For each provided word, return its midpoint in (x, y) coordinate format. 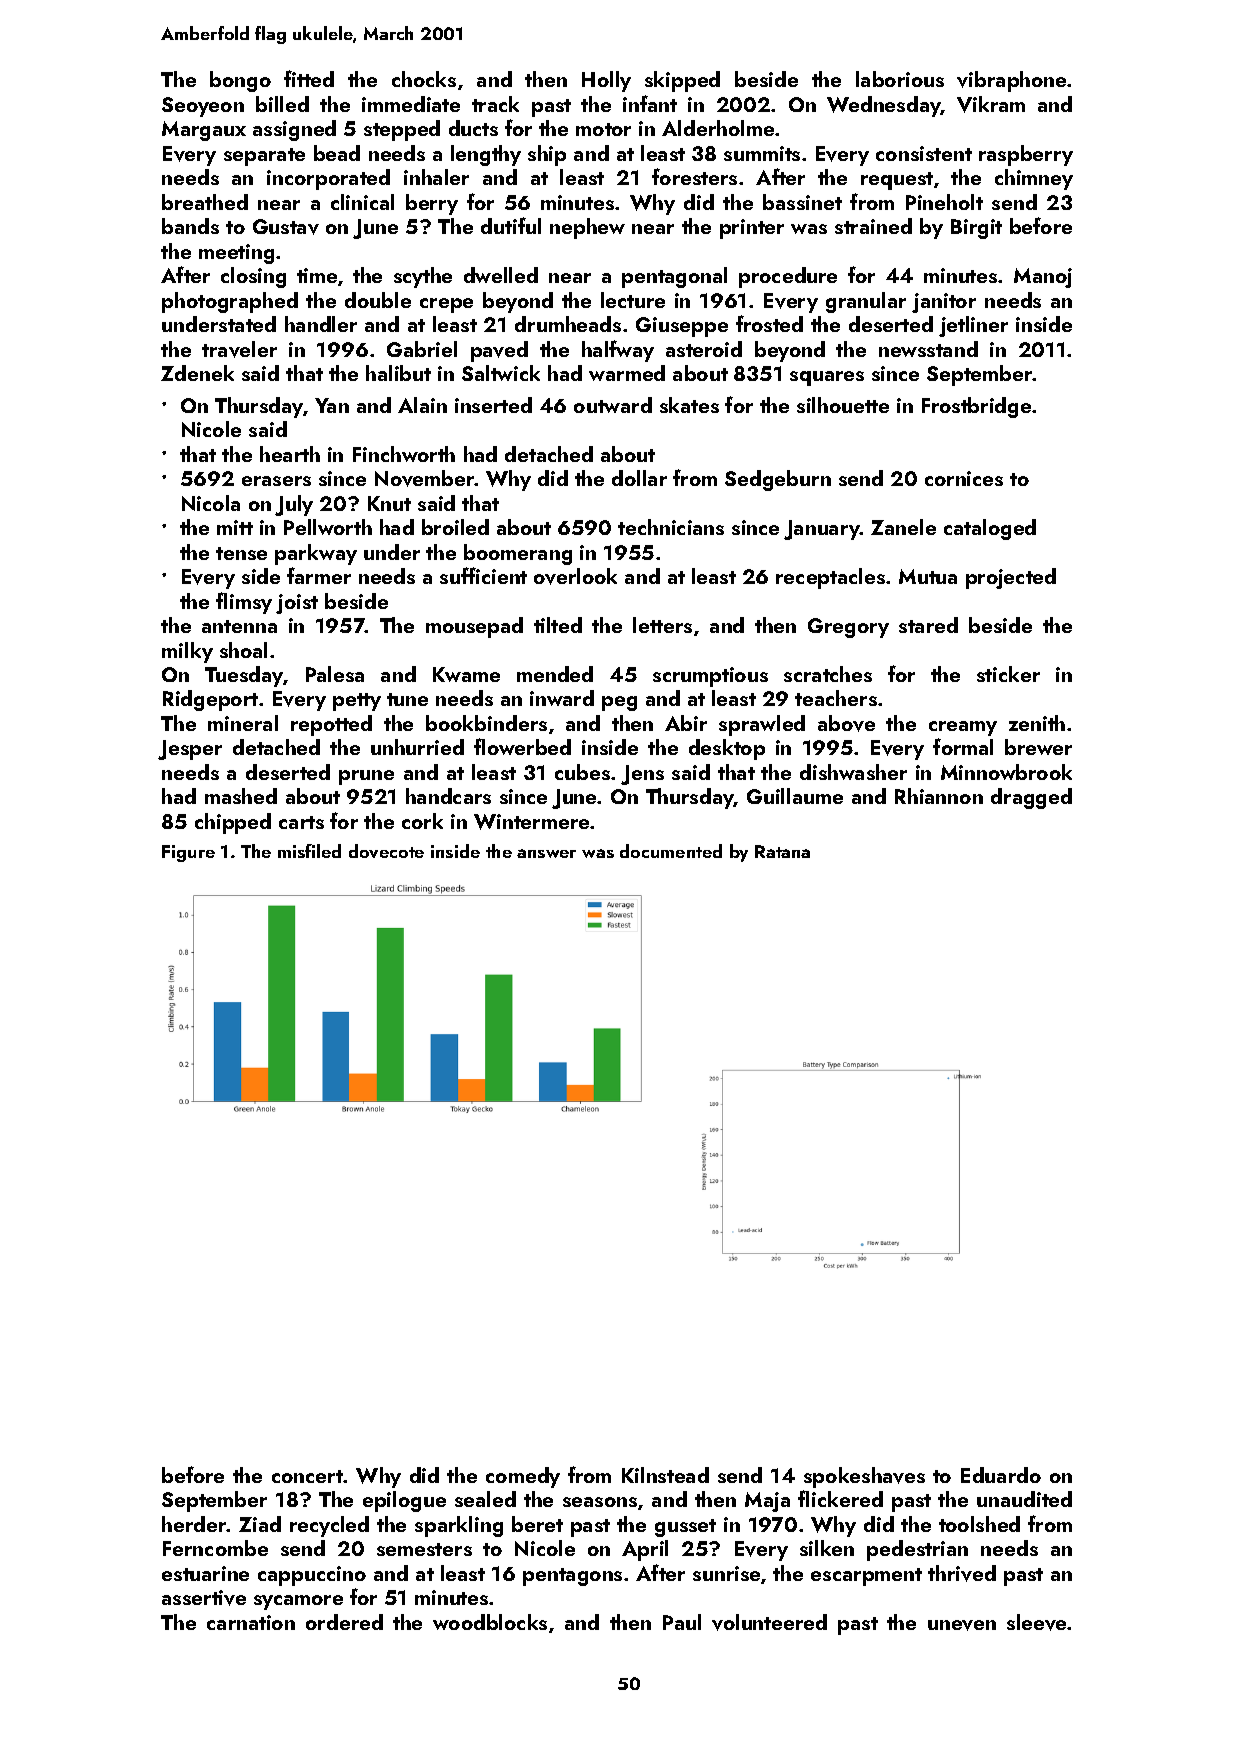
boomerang (518, 554)
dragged (1031, 798)
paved (499, 351)
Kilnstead (665, 1475)
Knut (389, 503)
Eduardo (1001, 1475)
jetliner (973, 326)
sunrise (726, 1573)
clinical (362, 202)
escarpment (866, 1577)
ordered (344, 1622)
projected (1011, 578)
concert (307, 1476)
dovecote (386, 851)
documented (671, 851)
